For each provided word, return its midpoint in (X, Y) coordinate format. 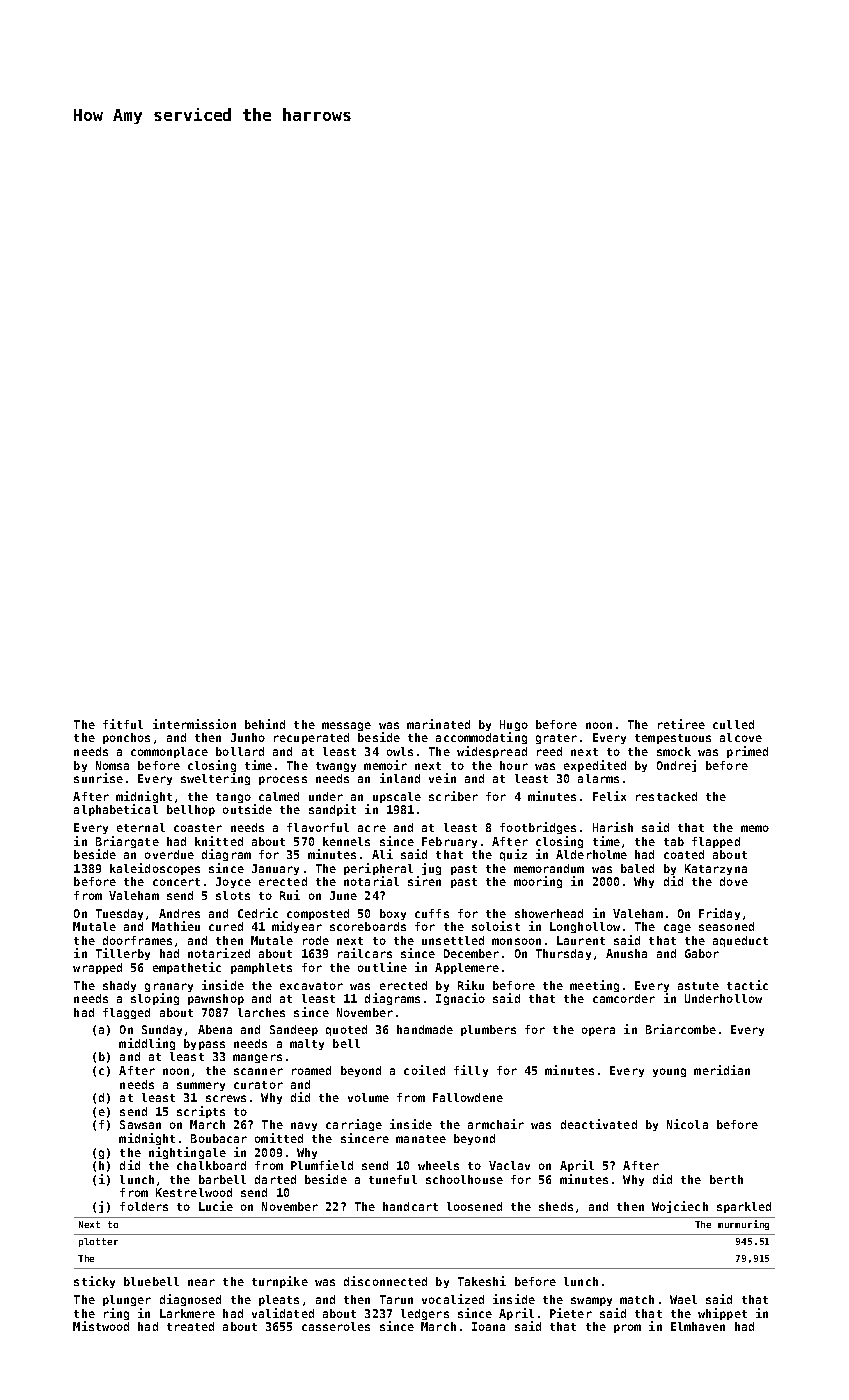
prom (627, 1328)
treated (190, 1326)
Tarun (396, 1299)
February (449, 842)
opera (598, 1031)
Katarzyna (716, 869)
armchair (496, 1124)
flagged (126, 1013)
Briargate (127, 842)
